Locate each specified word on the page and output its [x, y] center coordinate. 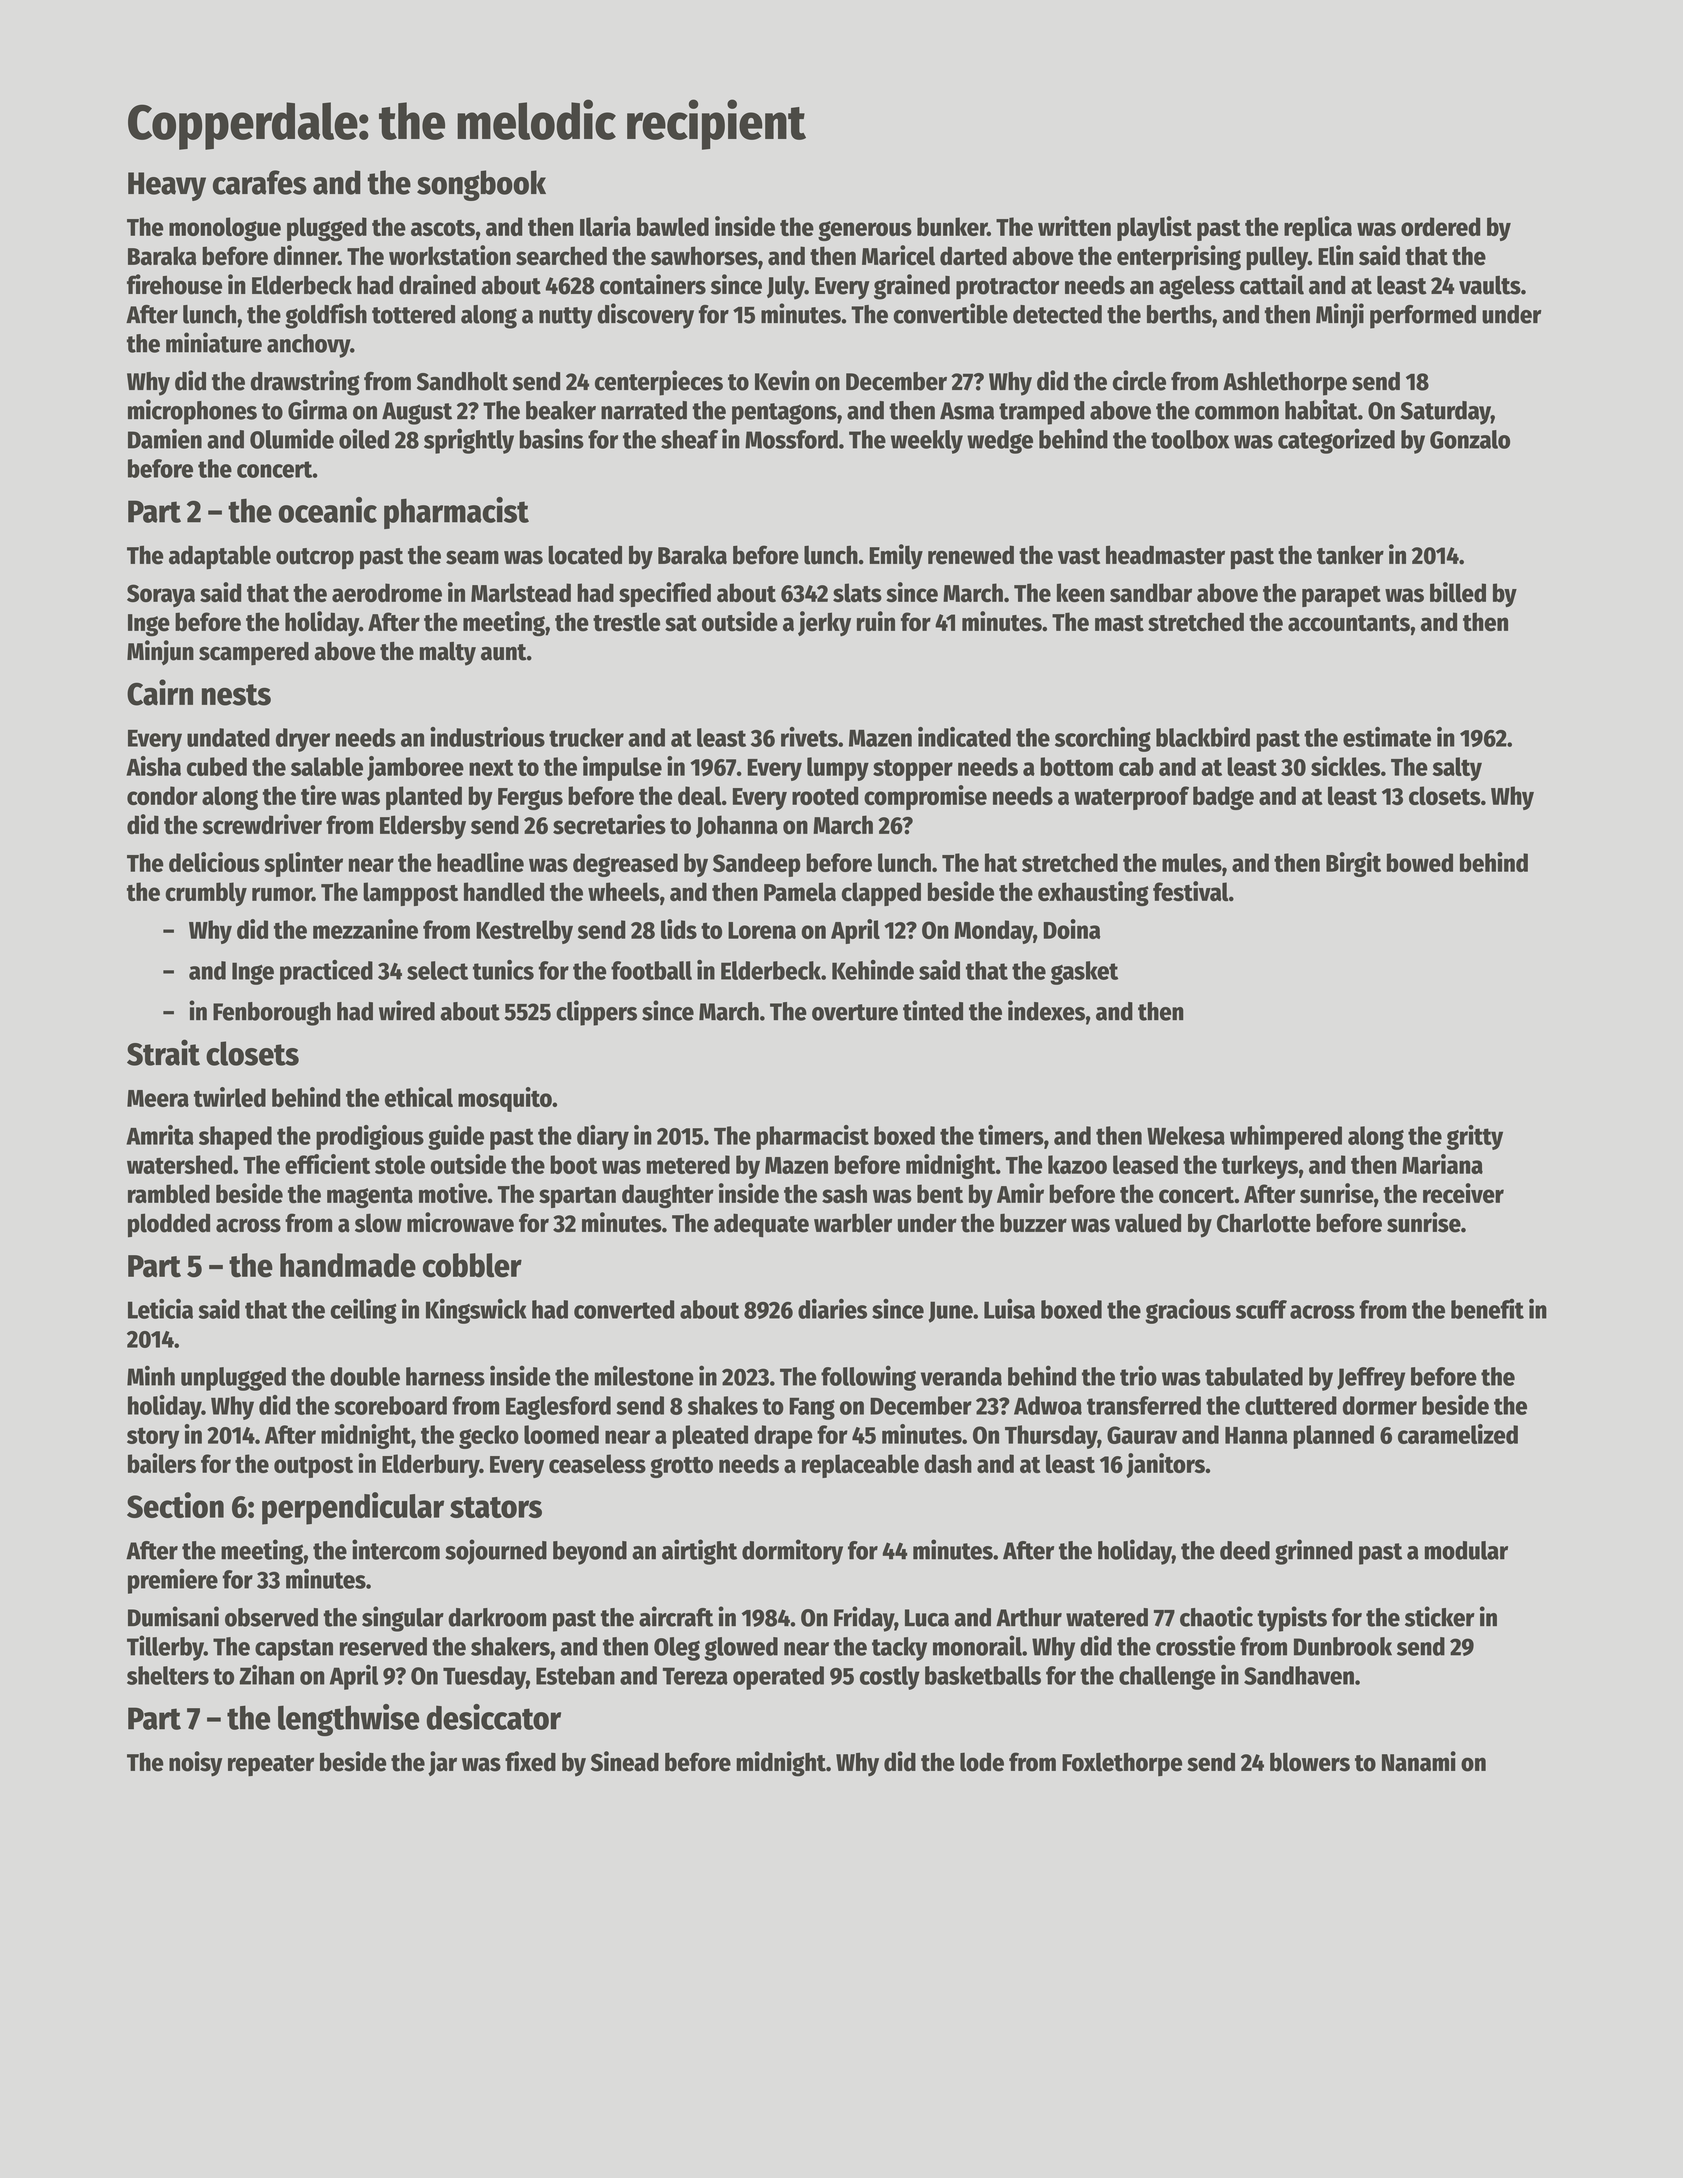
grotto [681, 1467]
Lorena [762, 930]
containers [653, 284]
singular [403, 1619]
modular [1466, 1550]
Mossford [791, 439]
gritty [1474, 1137]
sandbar [1151, 593]
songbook [481, 185]
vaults [1490, 285]
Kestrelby [524, 932]
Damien [165, 438]
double [365, 1376]
